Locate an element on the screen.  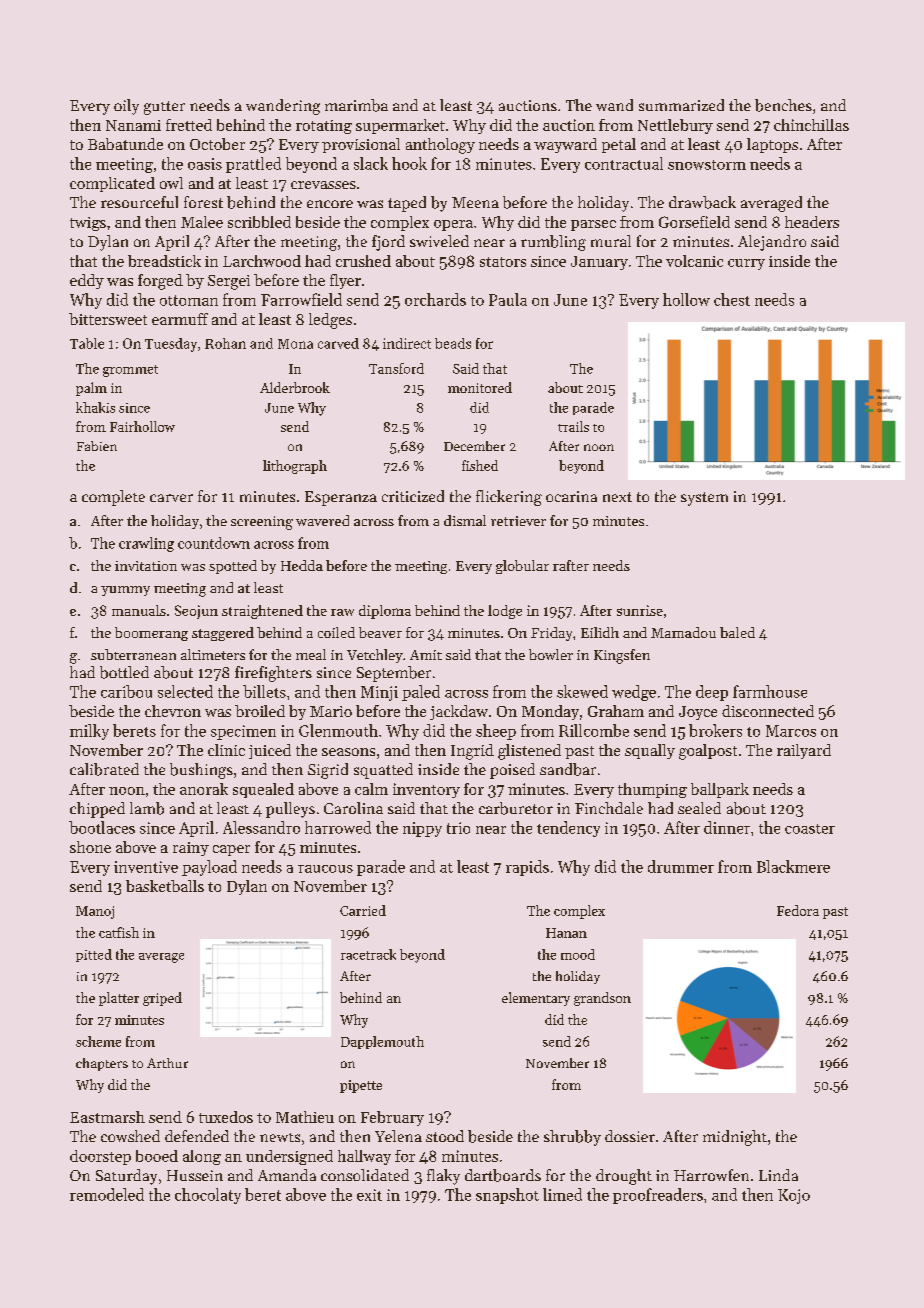
marimba is located at coordinates (356, 105).
